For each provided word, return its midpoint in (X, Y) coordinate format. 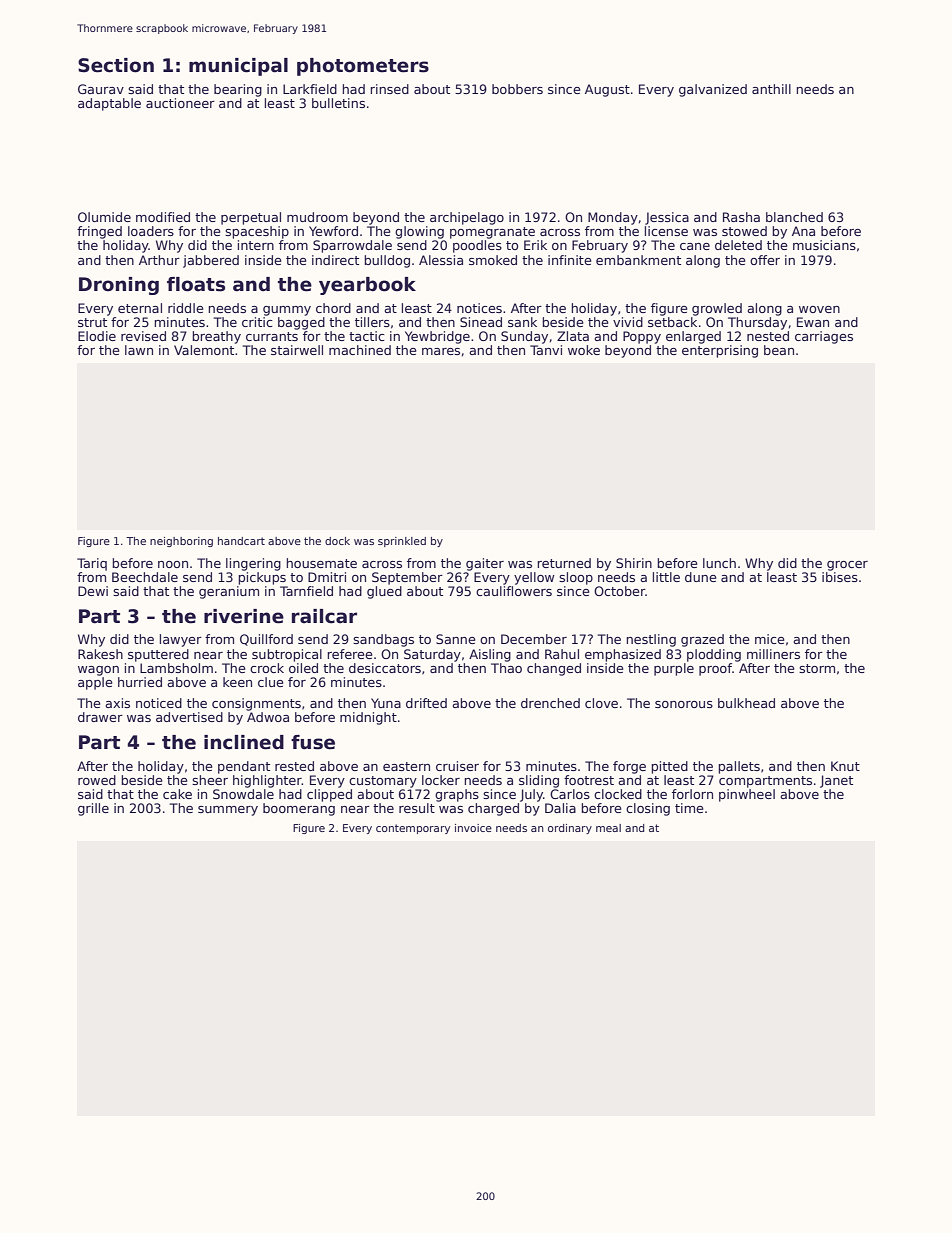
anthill (771, 89)
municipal (238, 67)
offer (765, 260)
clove (601, 703)
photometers (363, 67)
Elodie (97, 336)
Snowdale (243, 794)
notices (479, 308)
